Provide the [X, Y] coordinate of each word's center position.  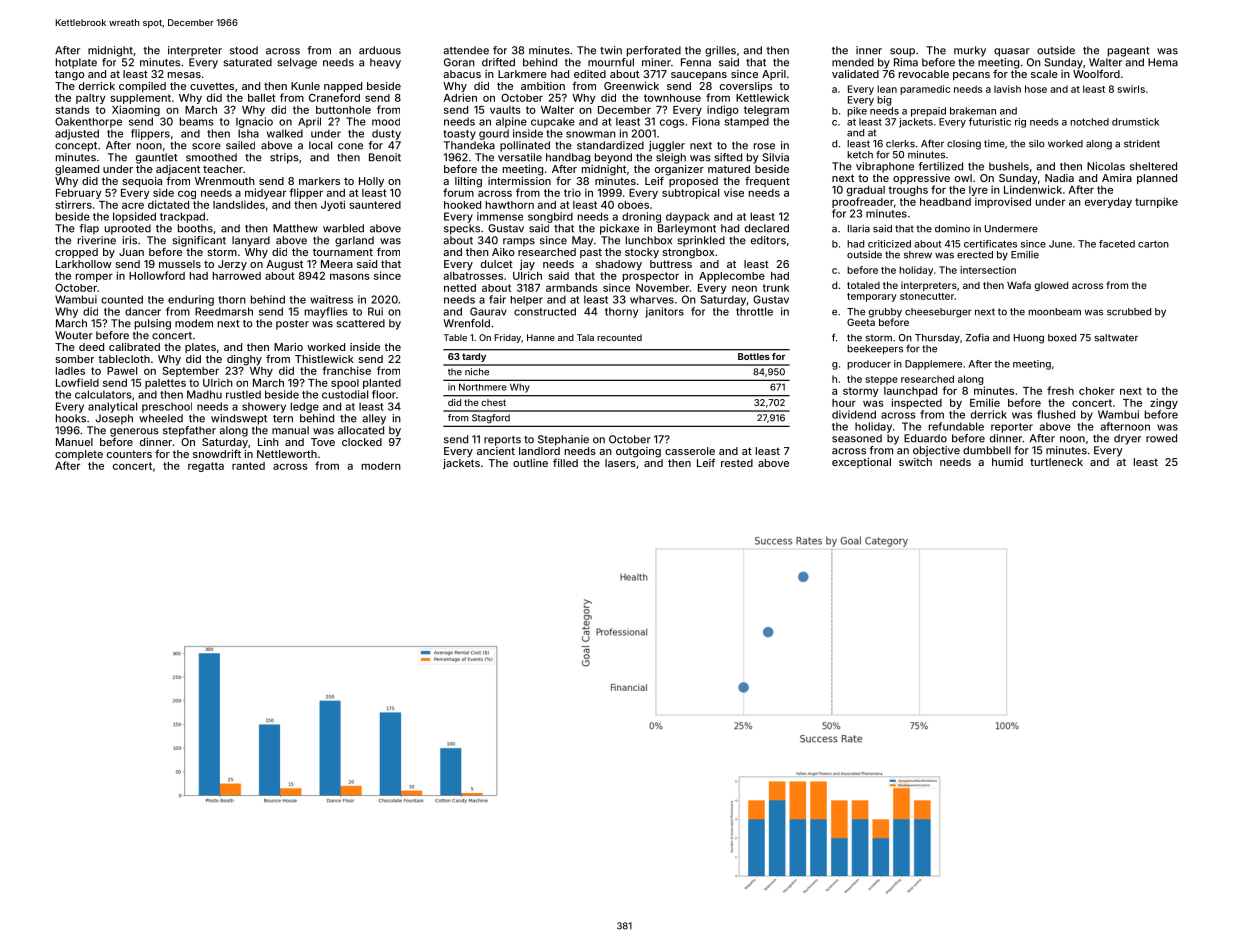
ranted [248, 466]
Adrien [460, 97]
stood [244, 50]
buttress [671, 264]
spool [345, 384]
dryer [1127, 439]
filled [565, 463]
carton [1153, 244]
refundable [956, 426]
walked [285, 133]
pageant [1129, 52]
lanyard [251, 241]
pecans [971, 76]
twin [611, 50]
